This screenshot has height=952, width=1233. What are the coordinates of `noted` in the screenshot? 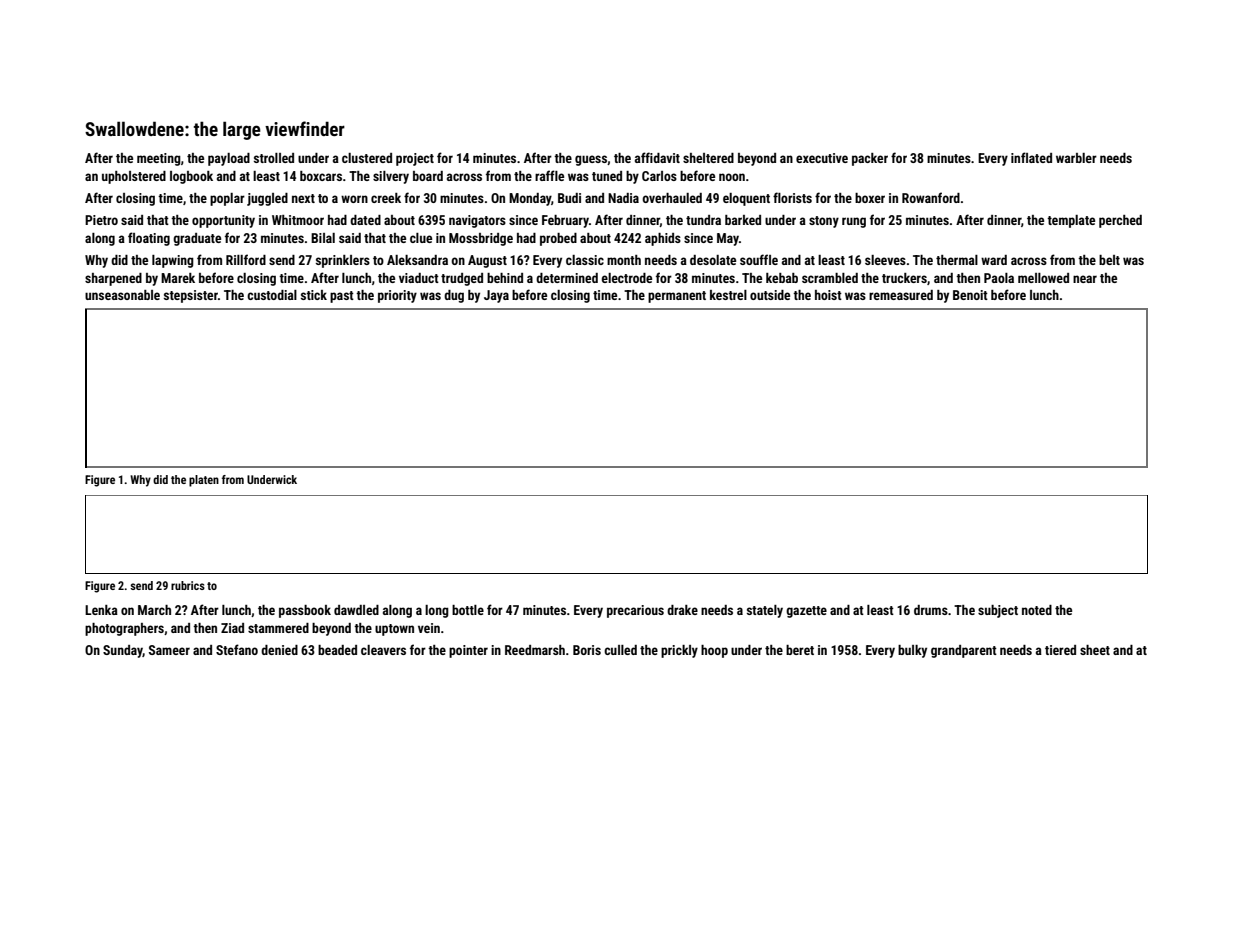 It's located at (1037, 610).
